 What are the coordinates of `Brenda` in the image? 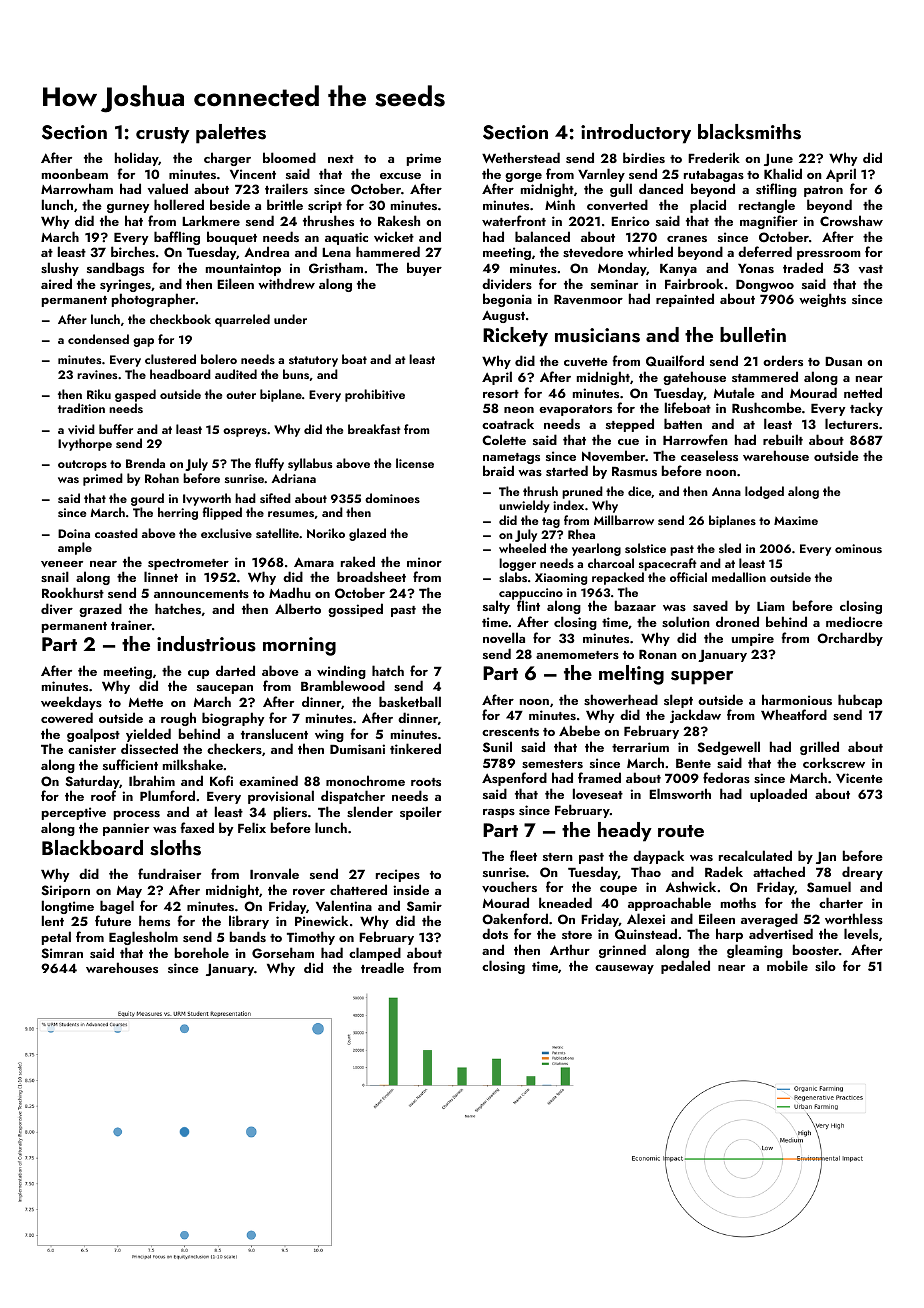 It's located at (145, 463).
